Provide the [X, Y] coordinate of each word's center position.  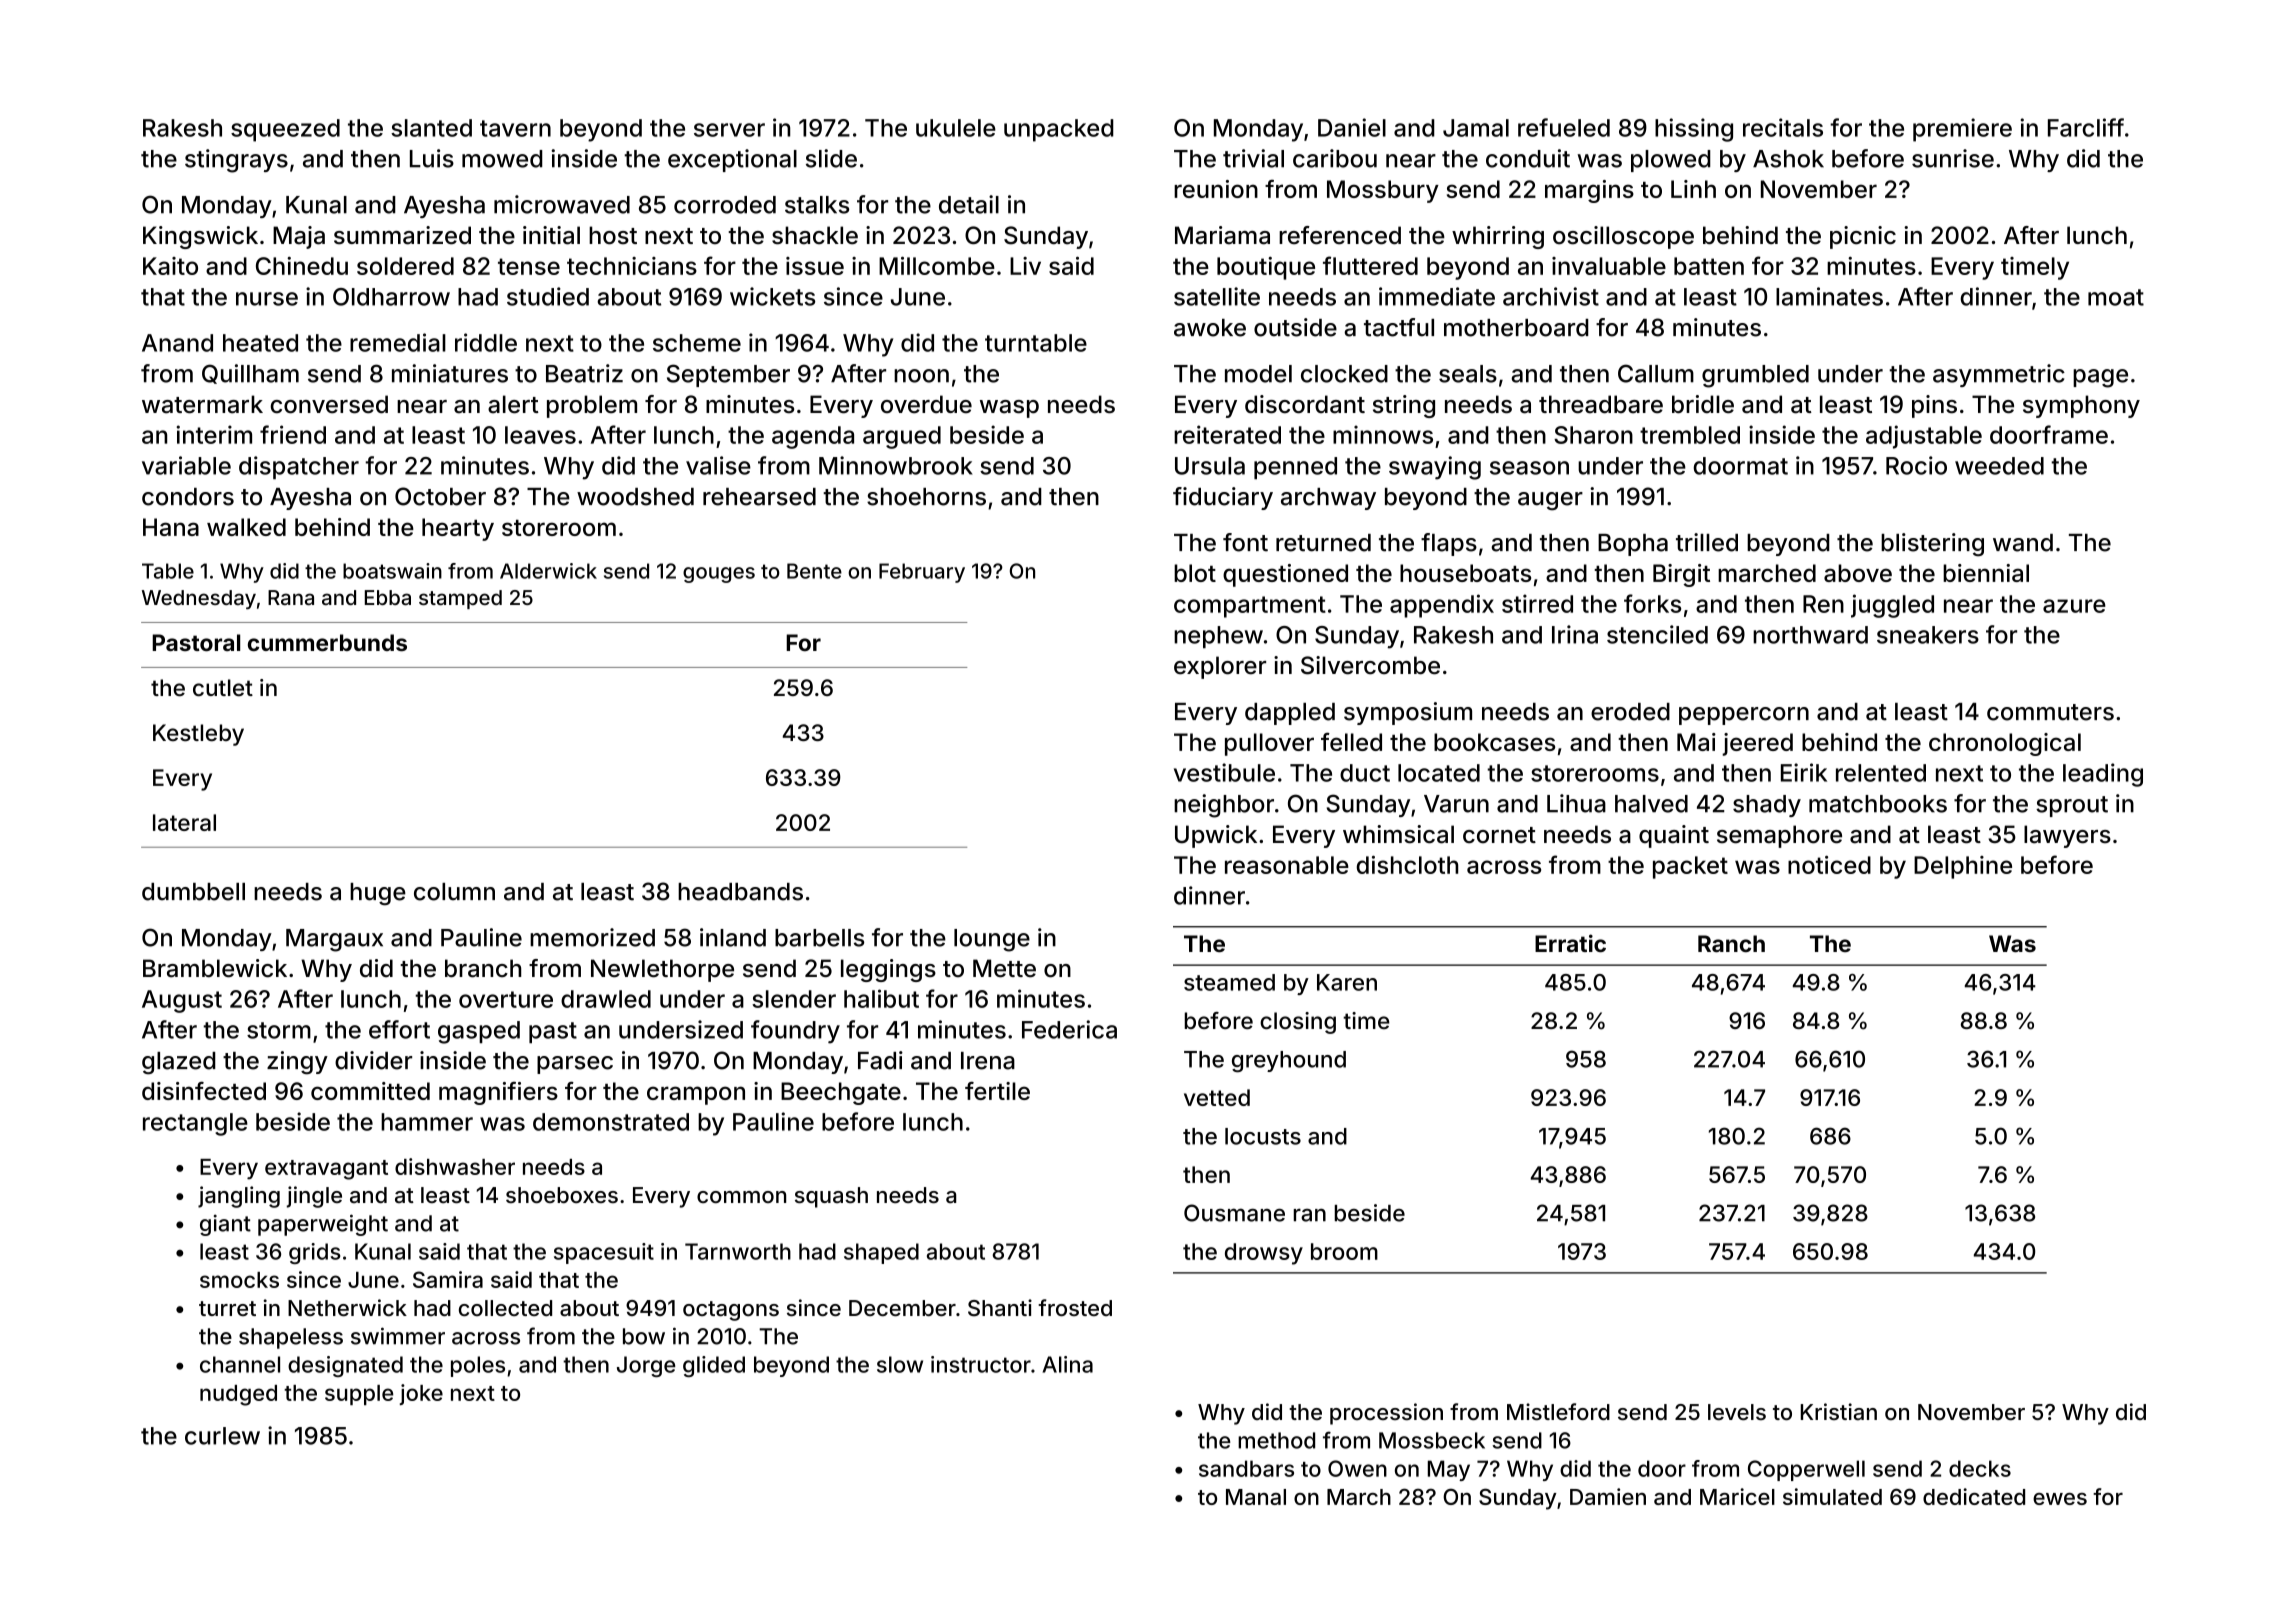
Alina [1068, 1364]
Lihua [1576, 803]
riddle [486, 342]
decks [1980, 1468]
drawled [606, 999]
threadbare [1601, 404]
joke [421, 1394]
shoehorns [926, 497]
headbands [740, 892]
